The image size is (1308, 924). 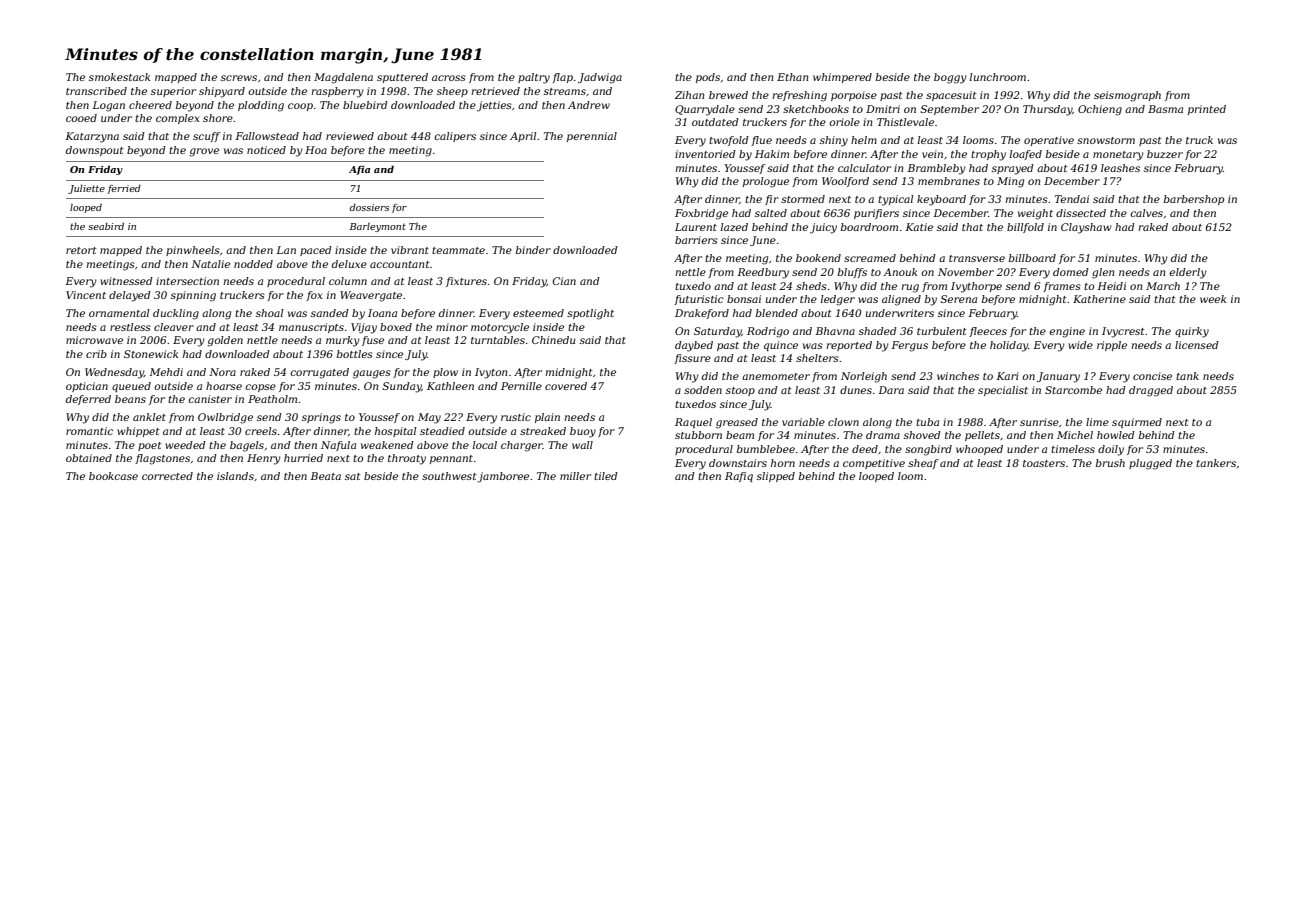 I want to click on Clayshaw, so click(x=1086, y=228).
